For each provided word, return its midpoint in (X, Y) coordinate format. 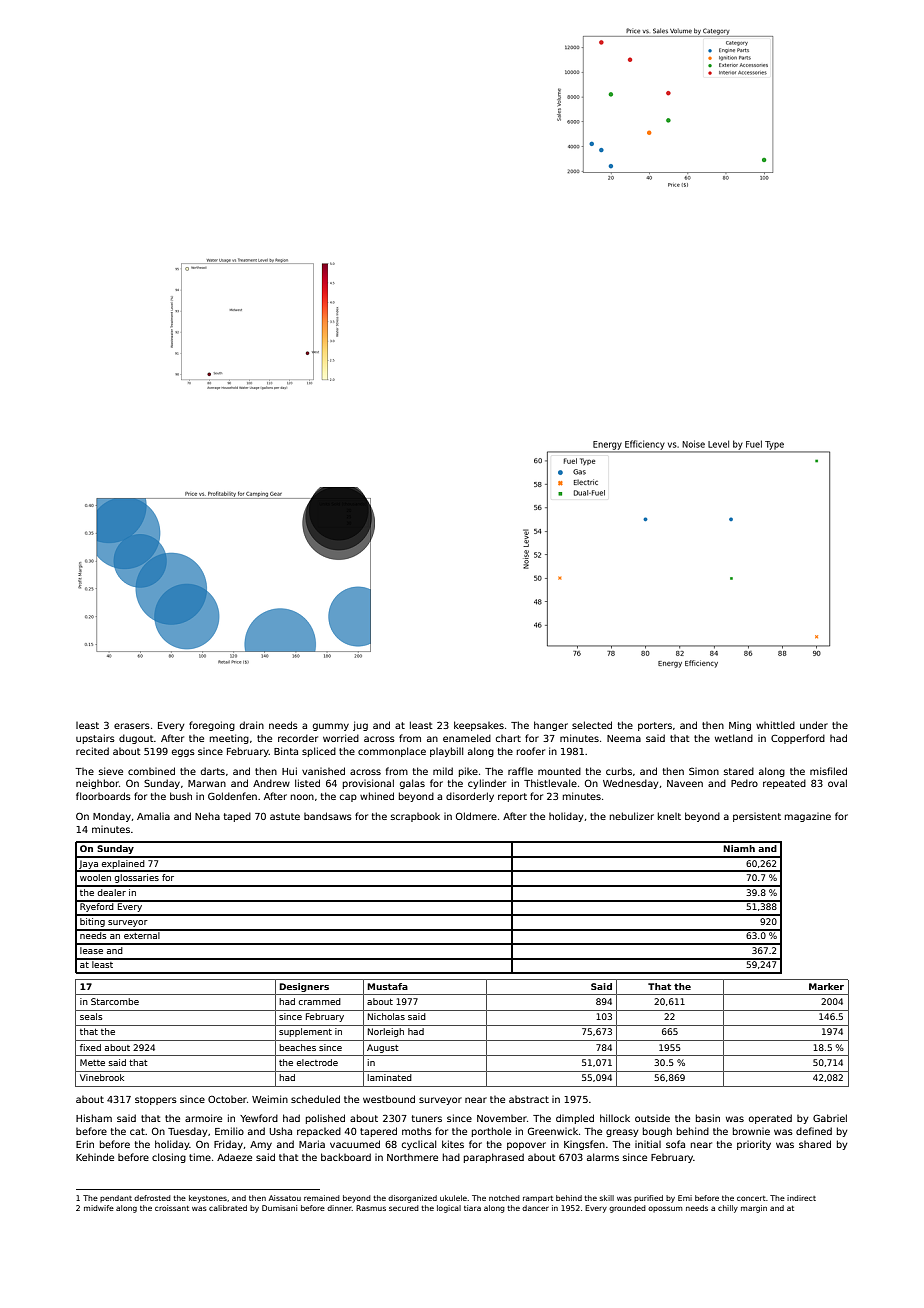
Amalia (153, 816)
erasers (132, 726)
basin (708, 1118)
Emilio (229, 1131)
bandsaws (328, 816)
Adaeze (234, 1157)
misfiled (828, 771)
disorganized (412, 1199)
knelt (669, 816)
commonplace (392, 752)
